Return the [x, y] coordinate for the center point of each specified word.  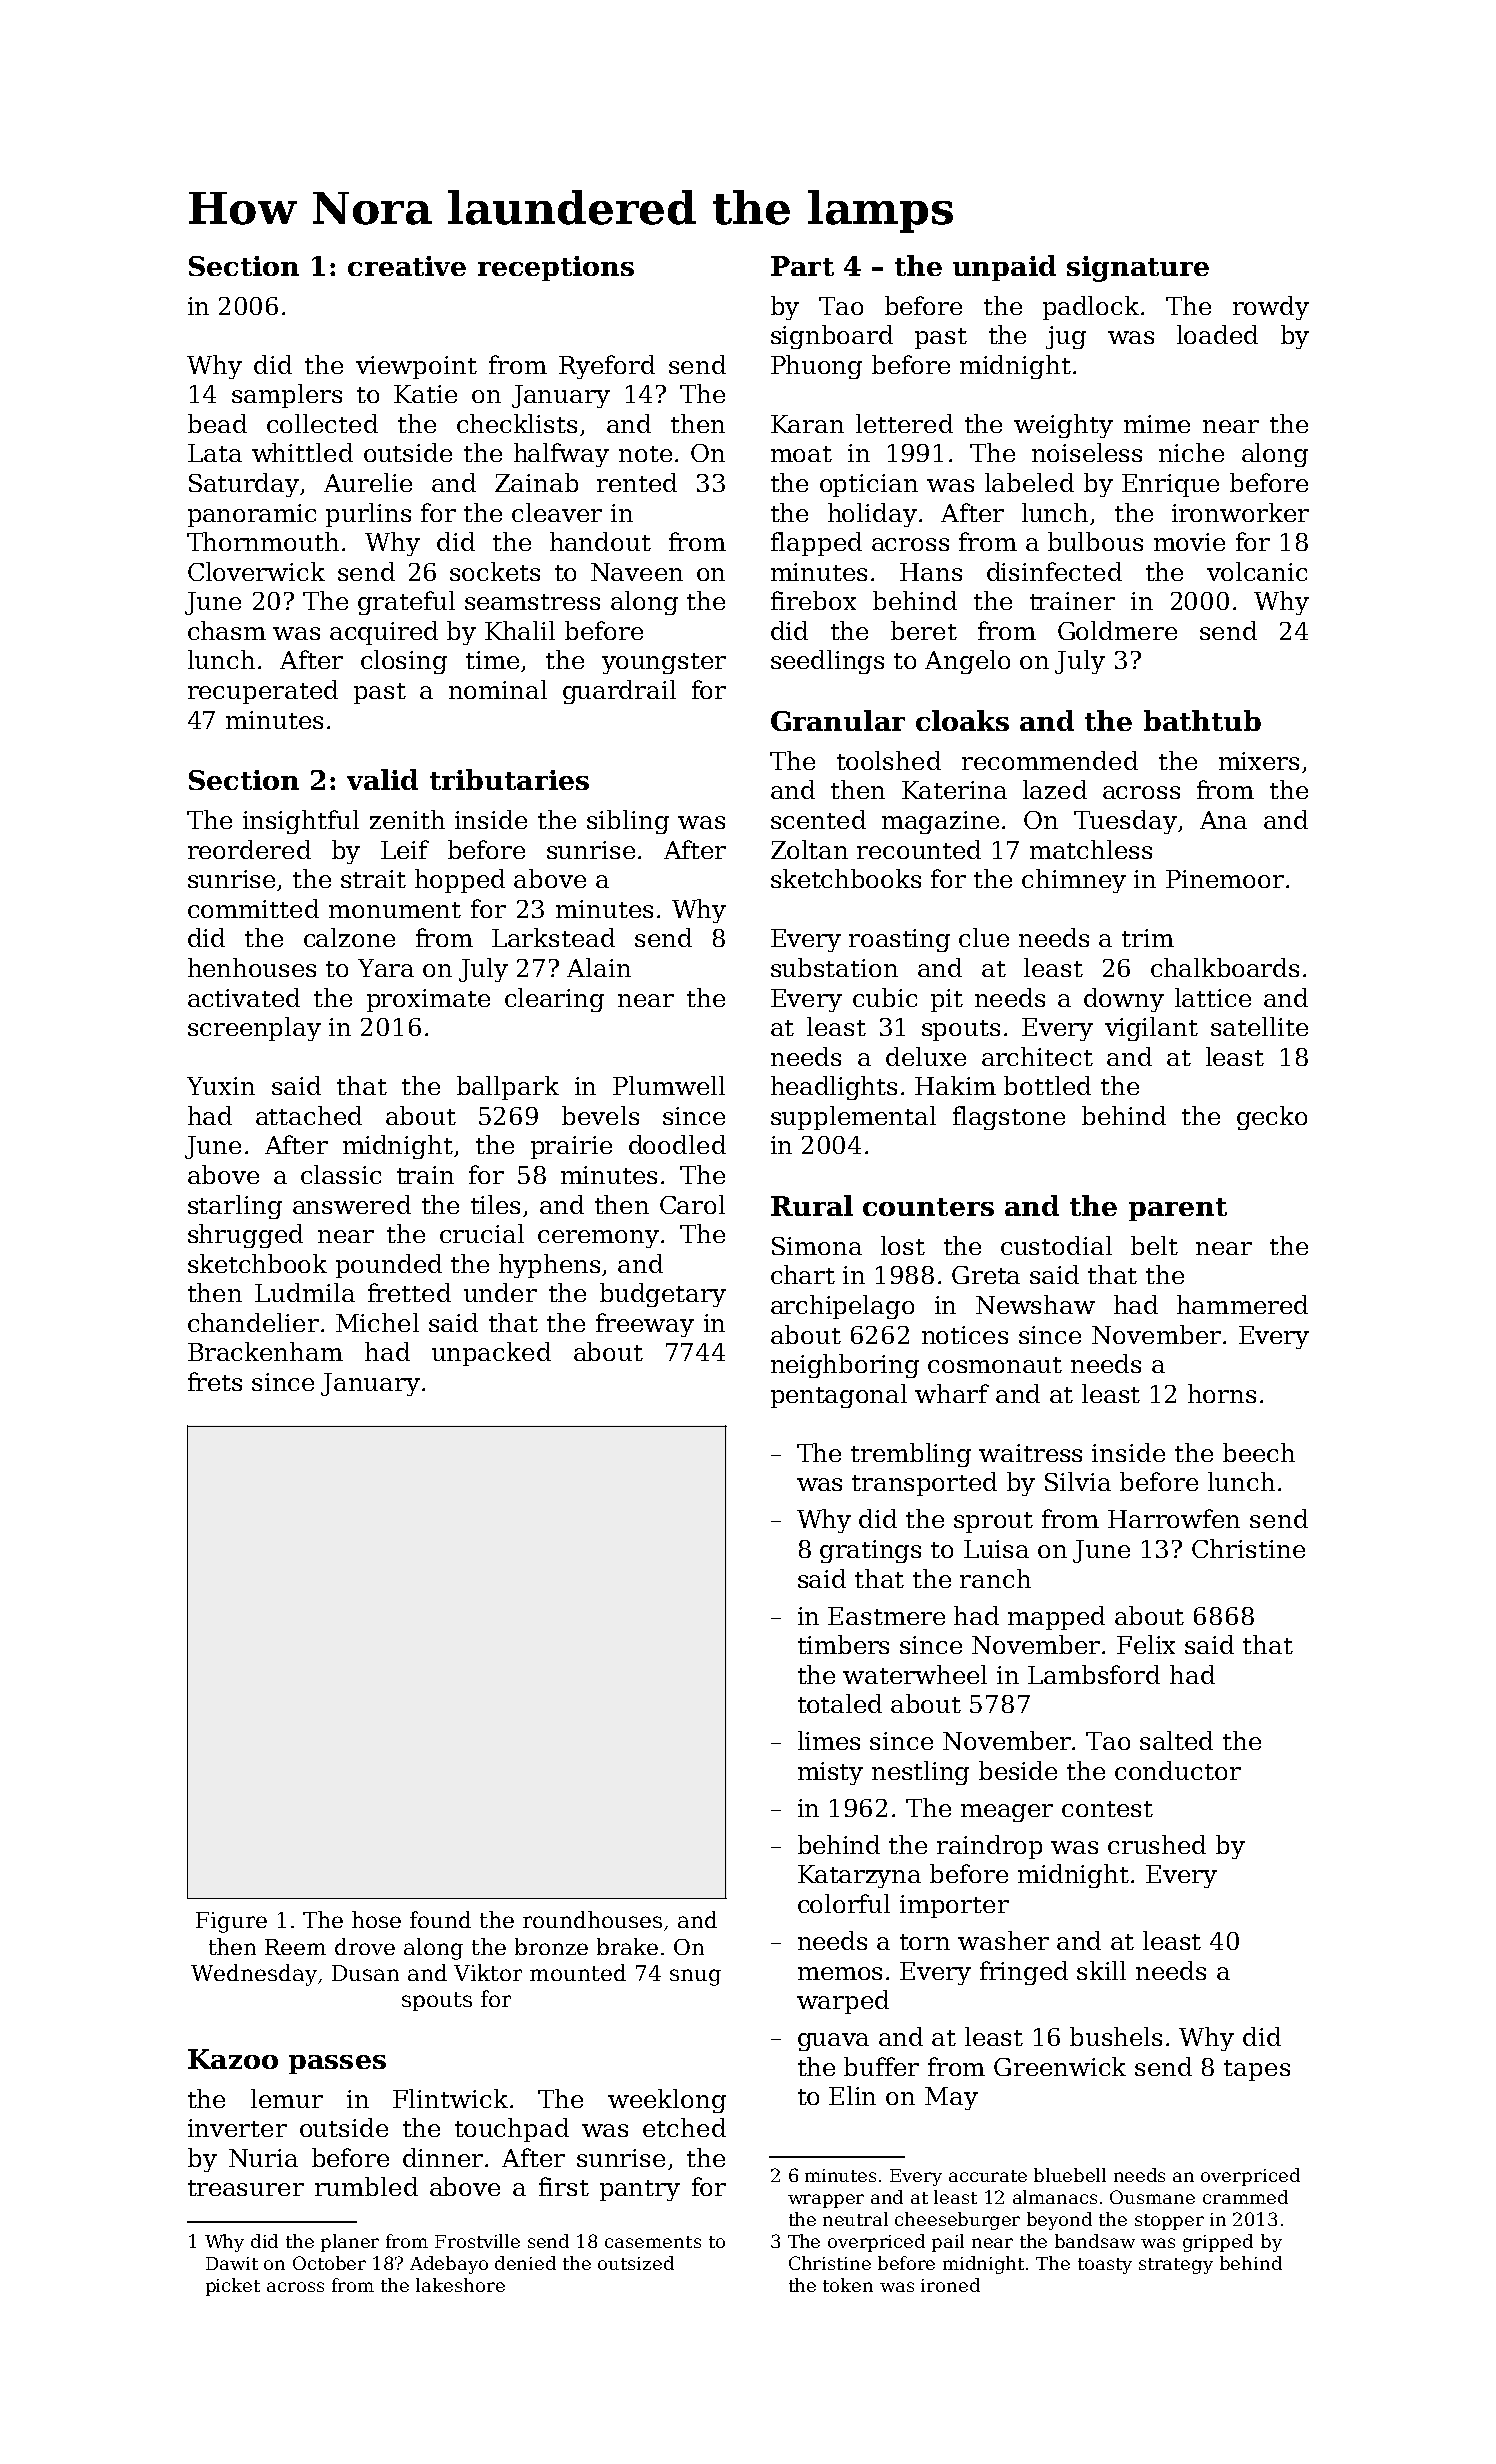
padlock [1091, 308]
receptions [556, 268]
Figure [231, 1922]
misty [830, 1773]
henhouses [252, 967]
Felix [1146, 1644]
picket [233, 2287]
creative [407, 266]
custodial [1056, 1245]
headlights [834, 1088]
